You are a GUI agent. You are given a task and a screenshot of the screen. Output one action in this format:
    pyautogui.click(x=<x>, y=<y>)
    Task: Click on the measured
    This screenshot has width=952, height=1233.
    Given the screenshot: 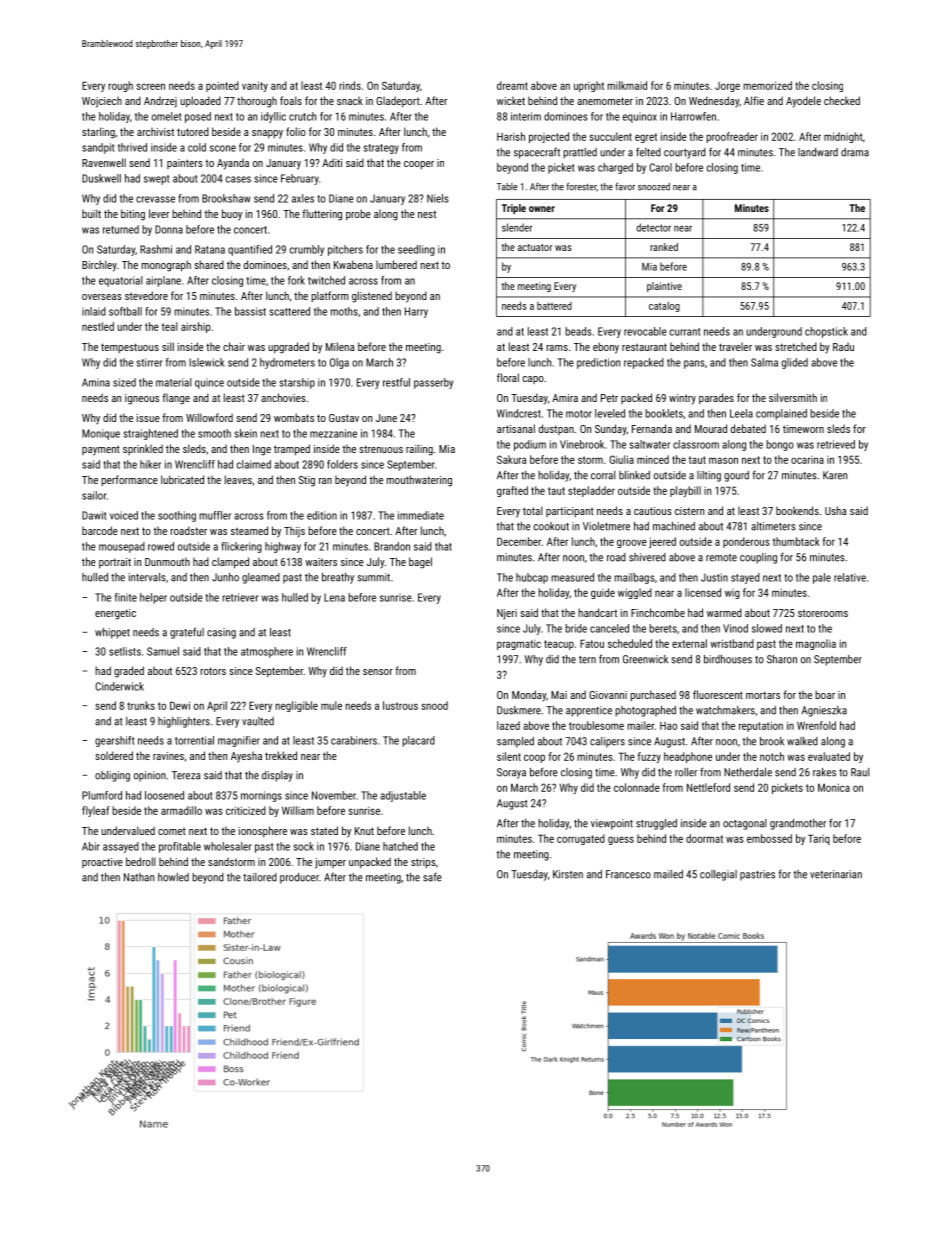 What is the action you would take?
    pyautogui.click(x=572, y=577)
